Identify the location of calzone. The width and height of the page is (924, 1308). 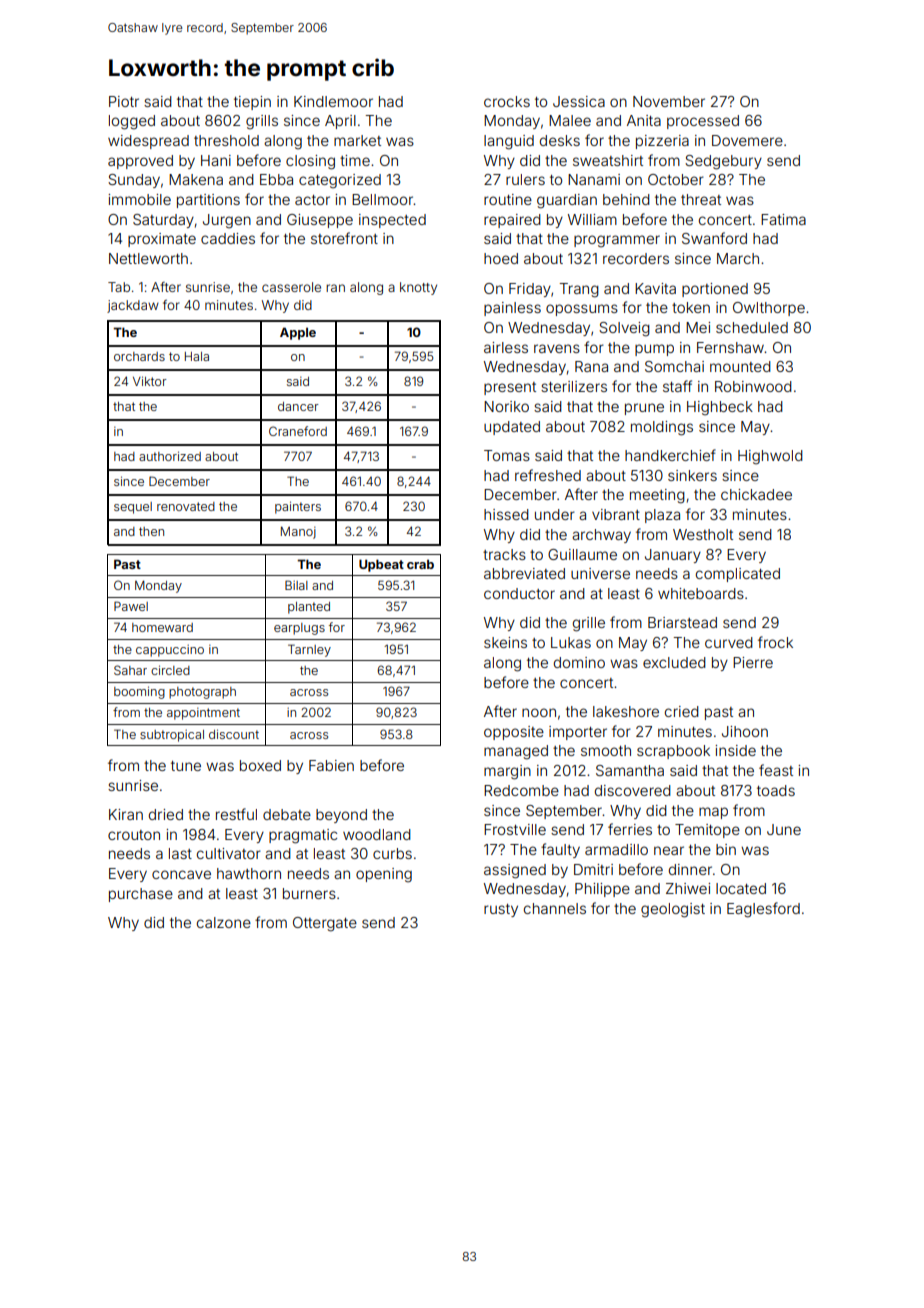
(224, 922).
